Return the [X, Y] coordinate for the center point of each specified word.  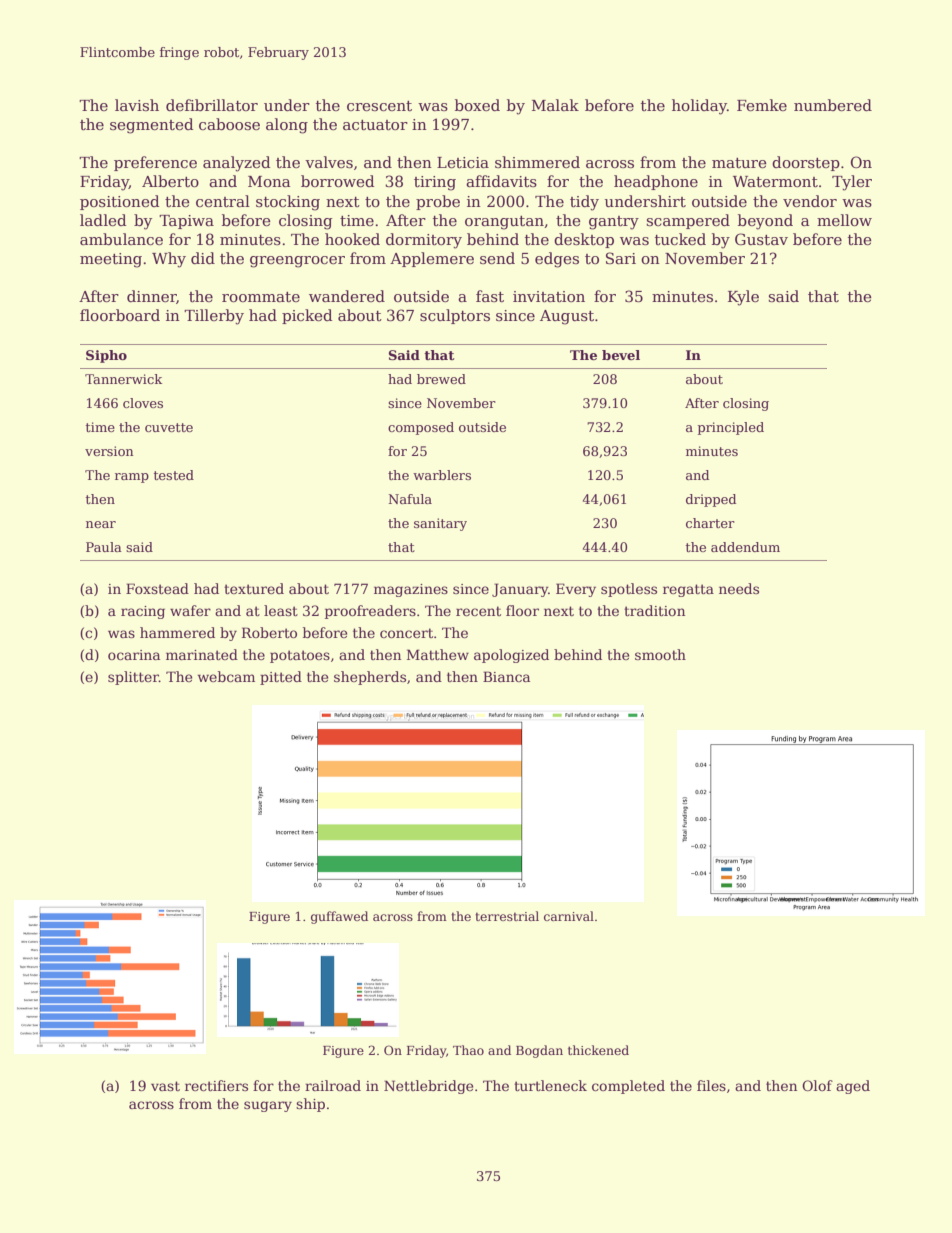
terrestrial [507, 916]
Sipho [106, 356]
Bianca [506, 676]
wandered [347, 296]
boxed [477, 105]
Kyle [743, 298]
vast [165, 1086]
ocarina [134, 655]
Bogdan [539, 1051]
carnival [569, 916]
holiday [699, 107]
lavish [137, 105]
